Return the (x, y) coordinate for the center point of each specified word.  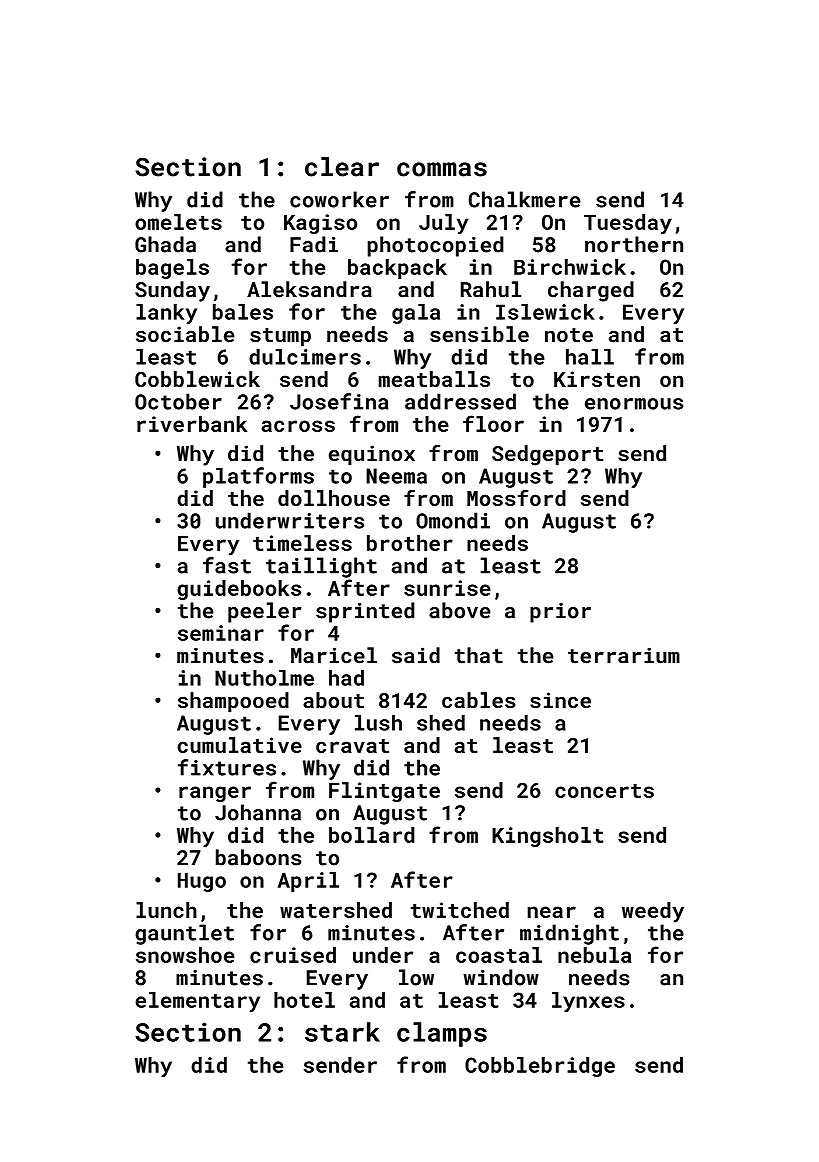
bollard (372, 835)
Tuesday (628, 224)
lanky (166, 314)
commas (442, 169)
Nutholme (264, 678)
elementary (197, 1002)
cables (478, 700)
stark (342, 1032)
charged (591, 291)
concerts (604, 791)
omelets (178, 222)
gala (416, 314)
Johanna (258, 812)
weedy (653, 912)
